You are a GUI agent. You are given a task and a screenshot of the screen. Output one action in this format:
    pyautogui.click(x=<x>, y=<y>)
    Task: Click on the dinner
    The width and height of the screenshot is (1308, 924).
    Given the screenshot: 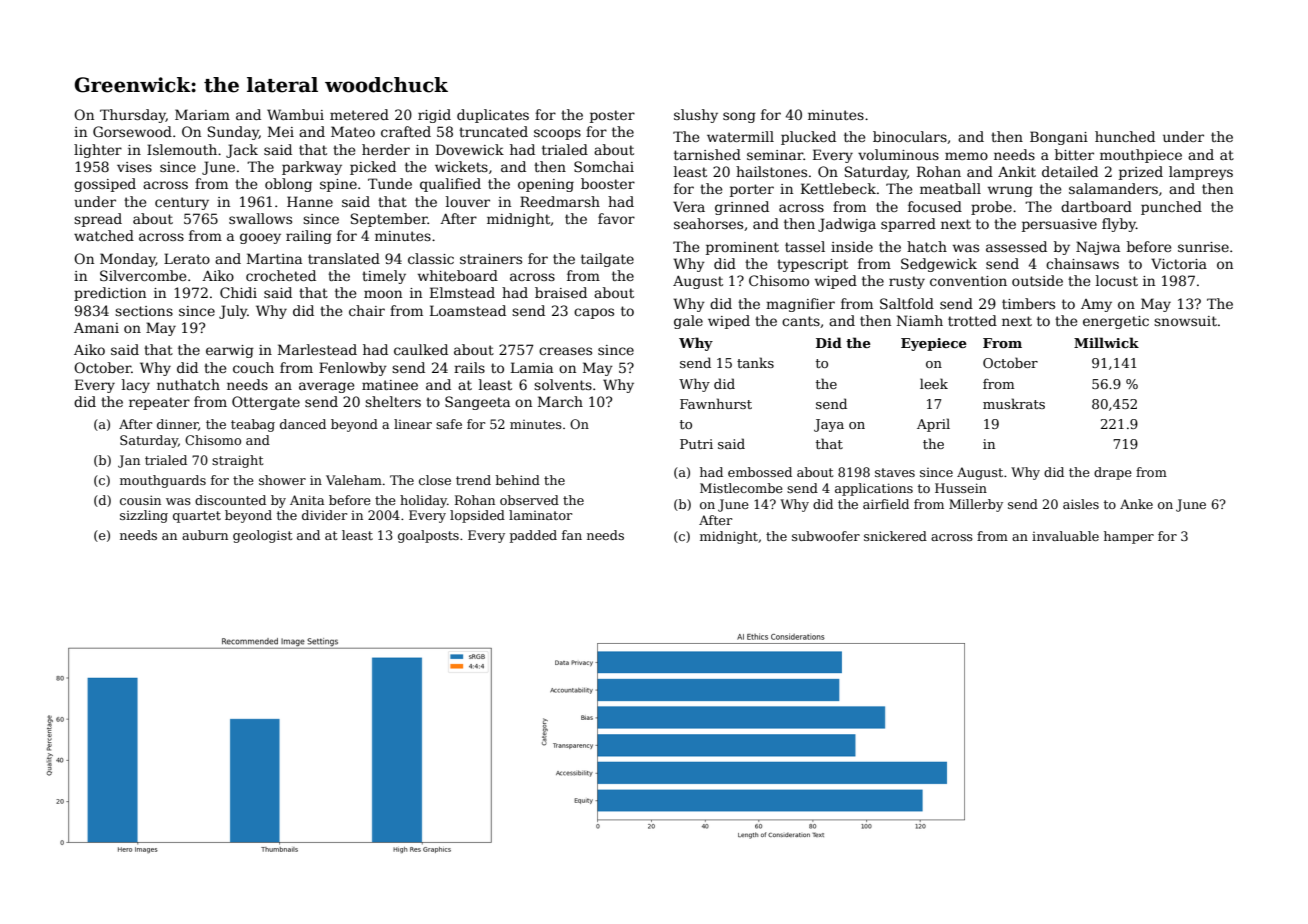 What is the action you would take?
    pyautogui.click(x=178, y=425)
